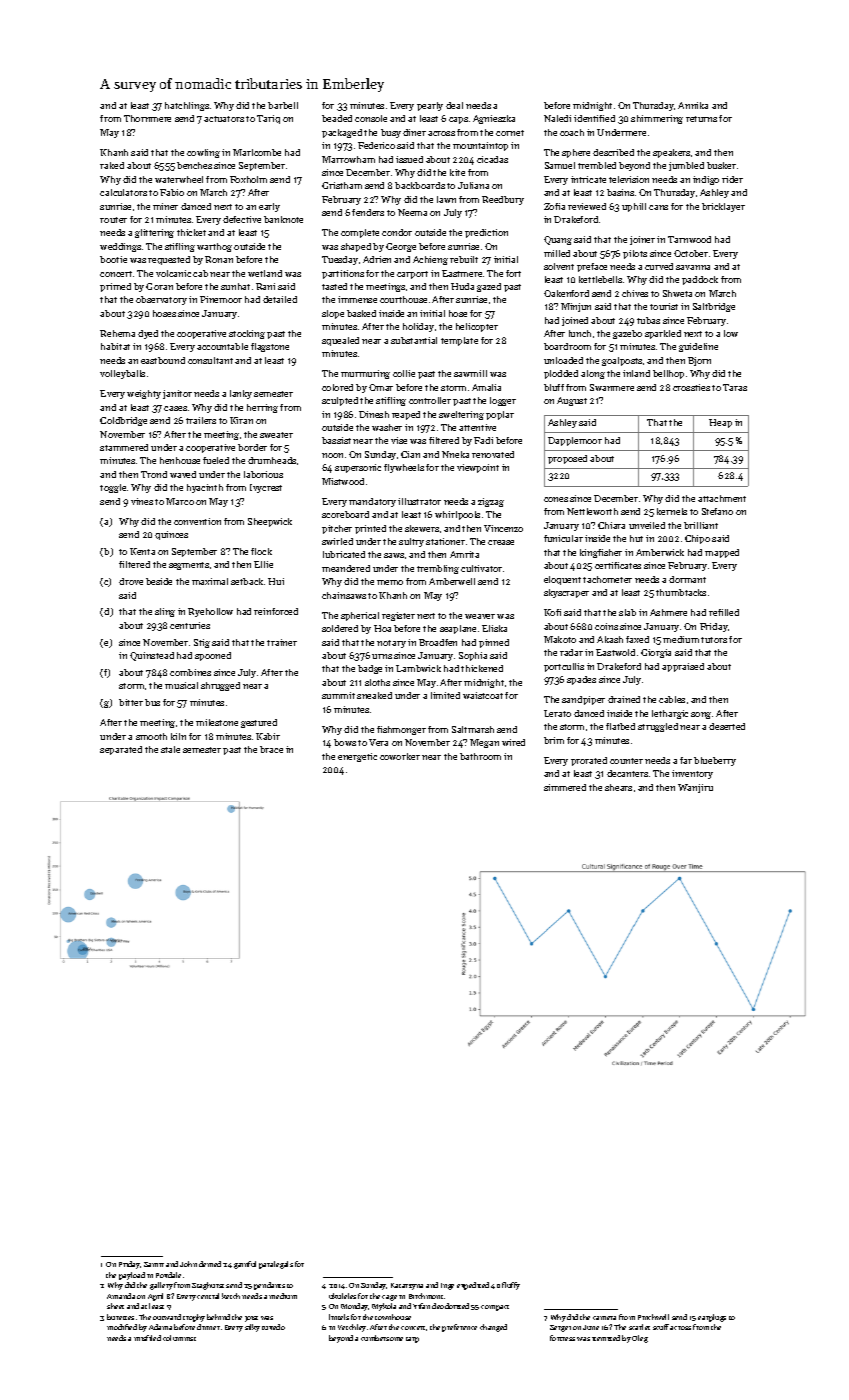 The height and width of the screenshot is (1400, 849). I want to click on milestone, so click(217, 722).
